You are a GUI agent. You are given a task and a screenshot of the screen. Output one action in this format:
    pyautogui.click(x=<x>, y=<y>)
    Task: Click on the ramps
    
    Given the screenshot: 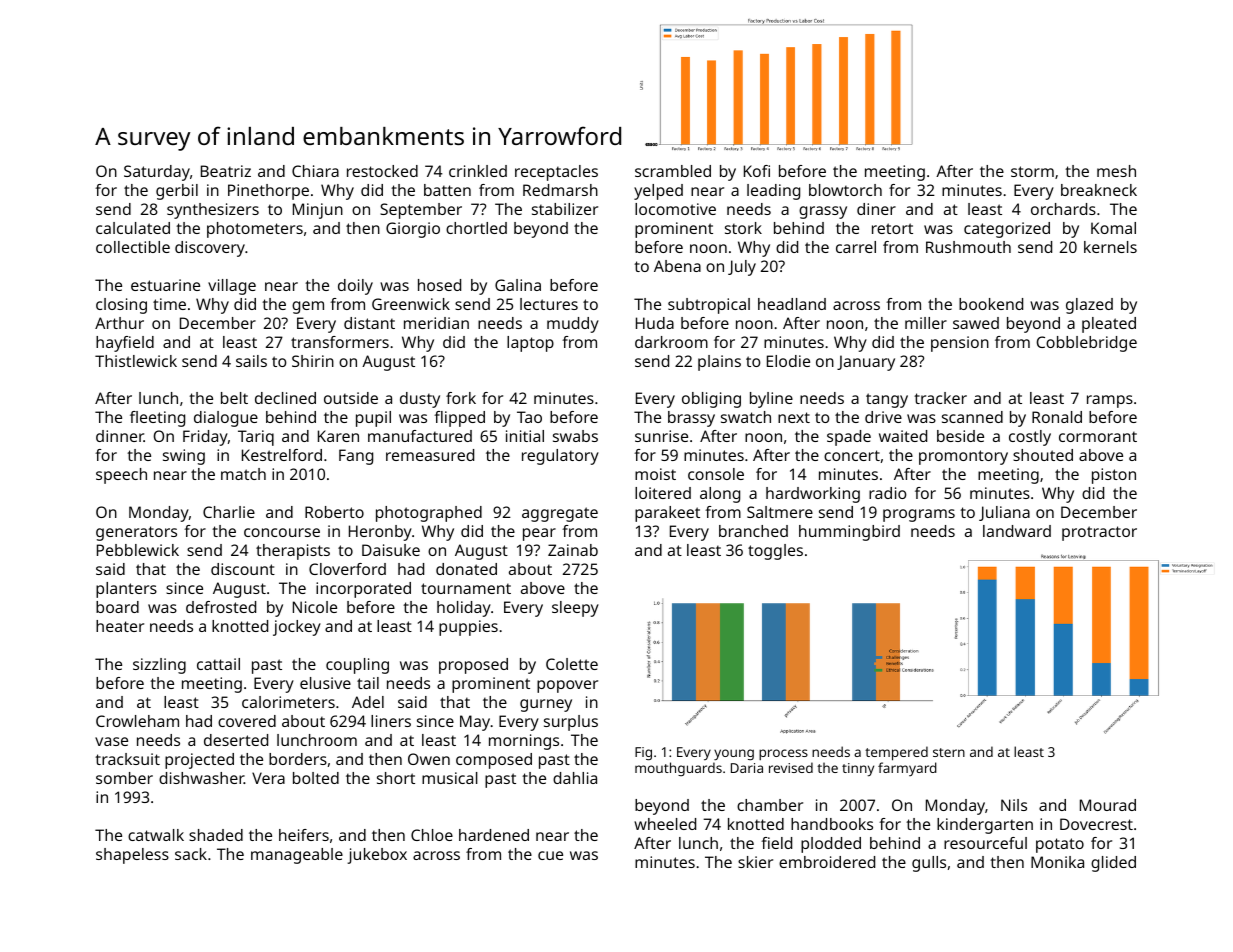 What is the action you would take?
    pyautogui.click(x=1110, y=401)
